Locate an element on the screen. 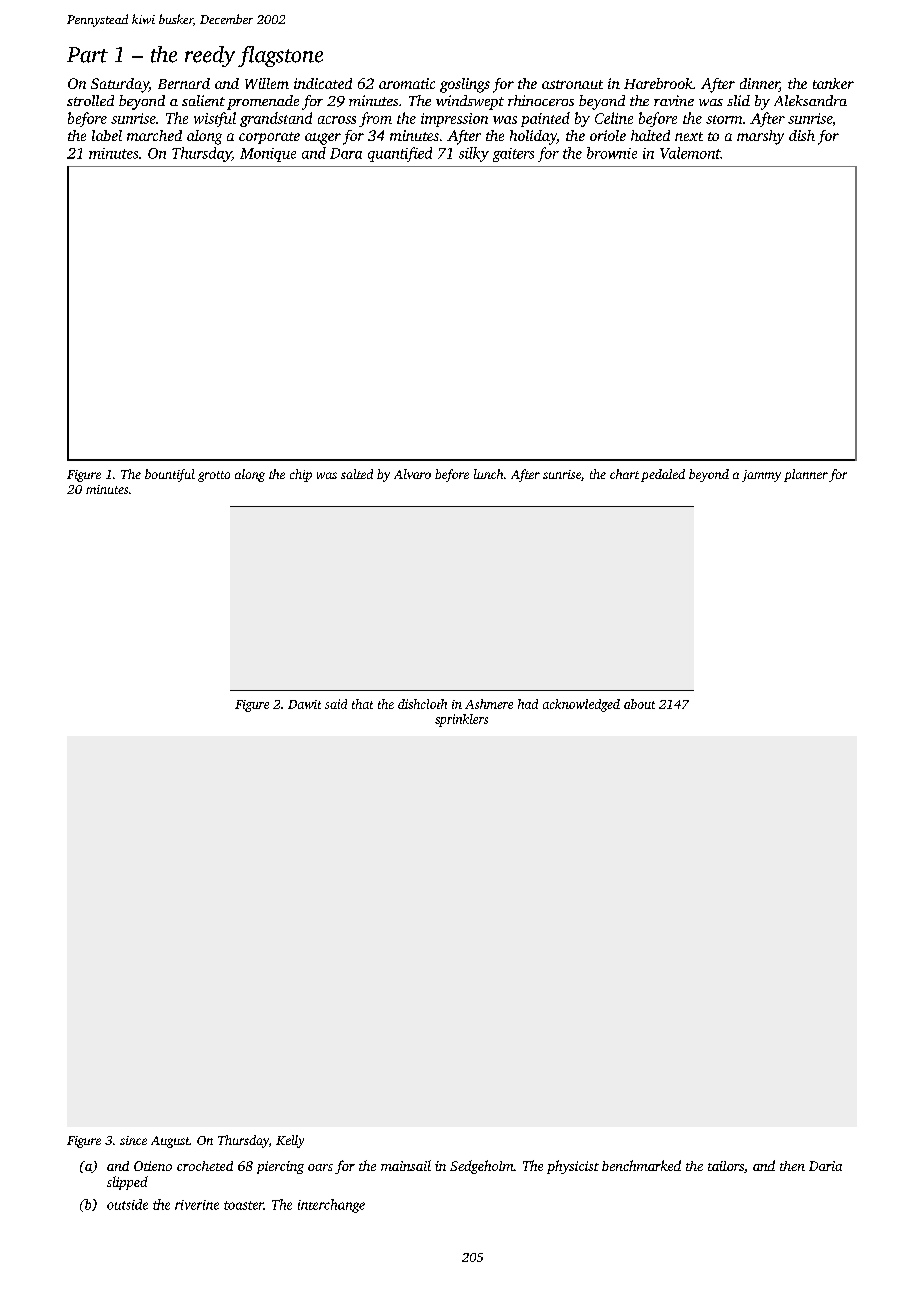 The height and width of the screenshot is (1308, 924). Dawit is located at coordinates (304, 704).
